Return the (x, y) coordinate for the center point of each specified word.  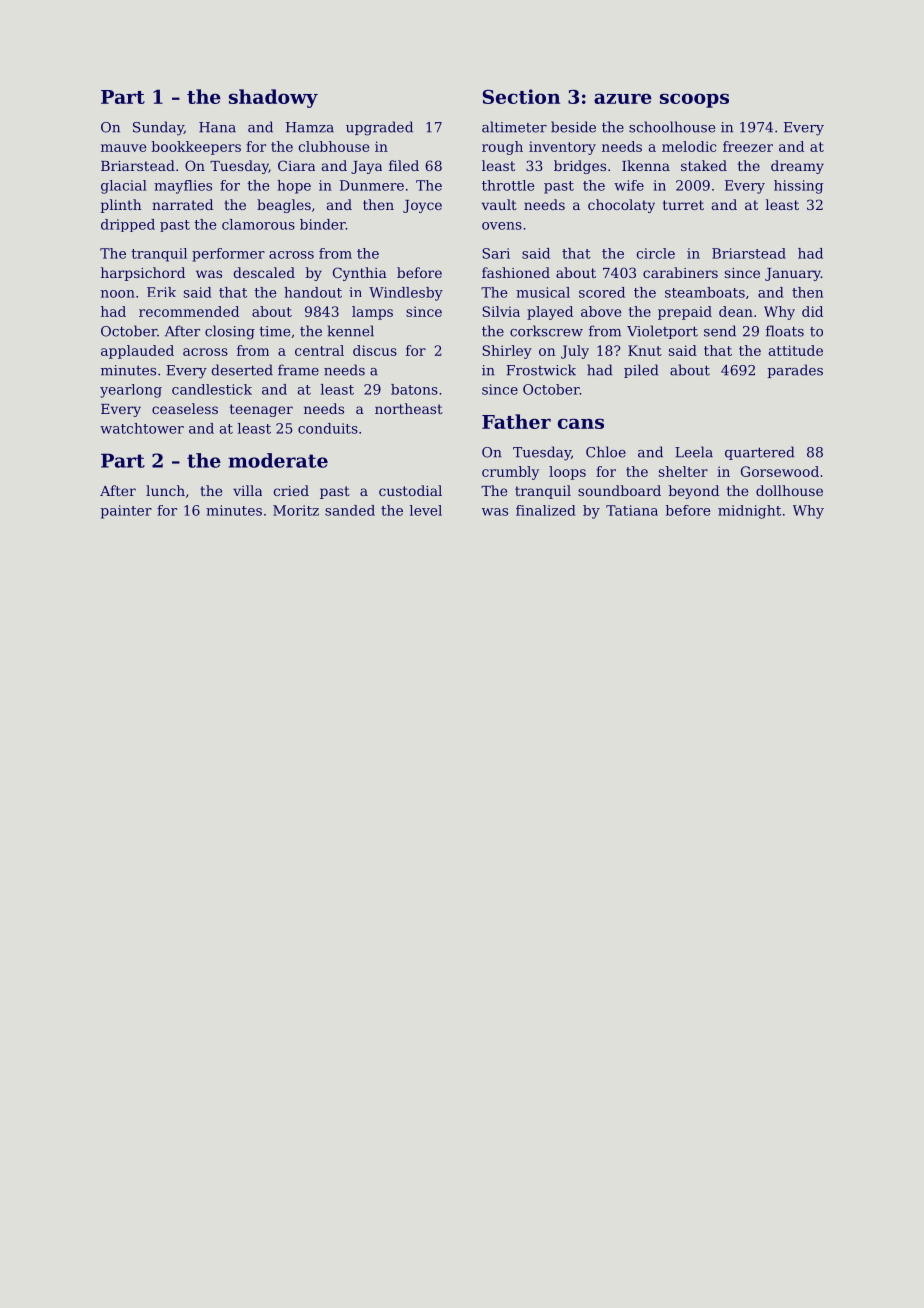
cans (581, 423)
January (793, 274)
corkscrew (546, 331)
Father (516, 421)
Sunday (158, 128)
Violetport (662, 332)
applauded (137, 352)
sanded (350, 510)
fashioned (516, 272)
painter (126, 512)
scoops (694, 100)
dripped (128, 225)
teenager (261, 410)
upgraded (379, 128)
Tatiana (632, 510)
